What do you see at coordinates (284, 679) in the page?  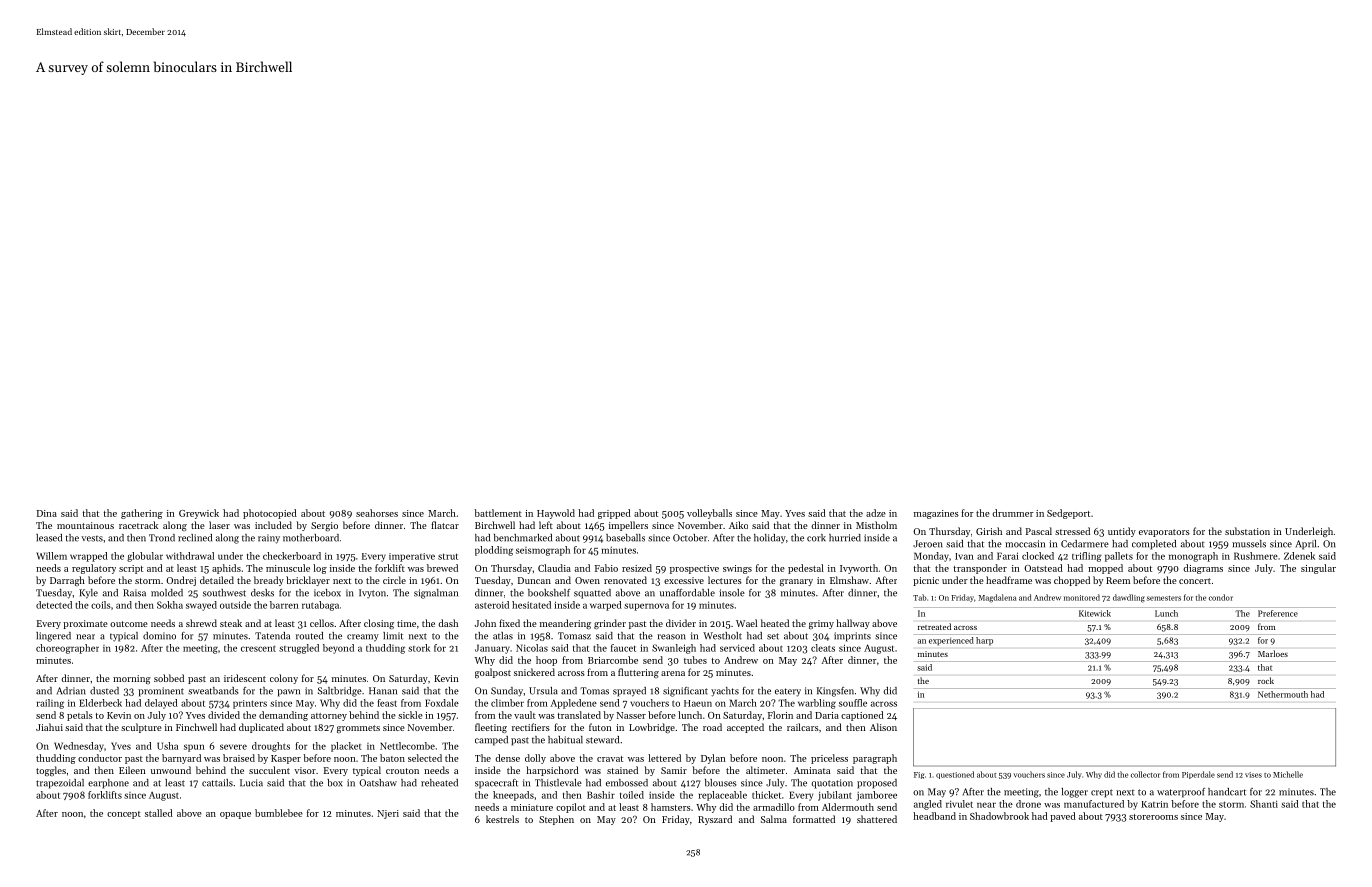 I see `colony` at bounding box center [284, 679].
